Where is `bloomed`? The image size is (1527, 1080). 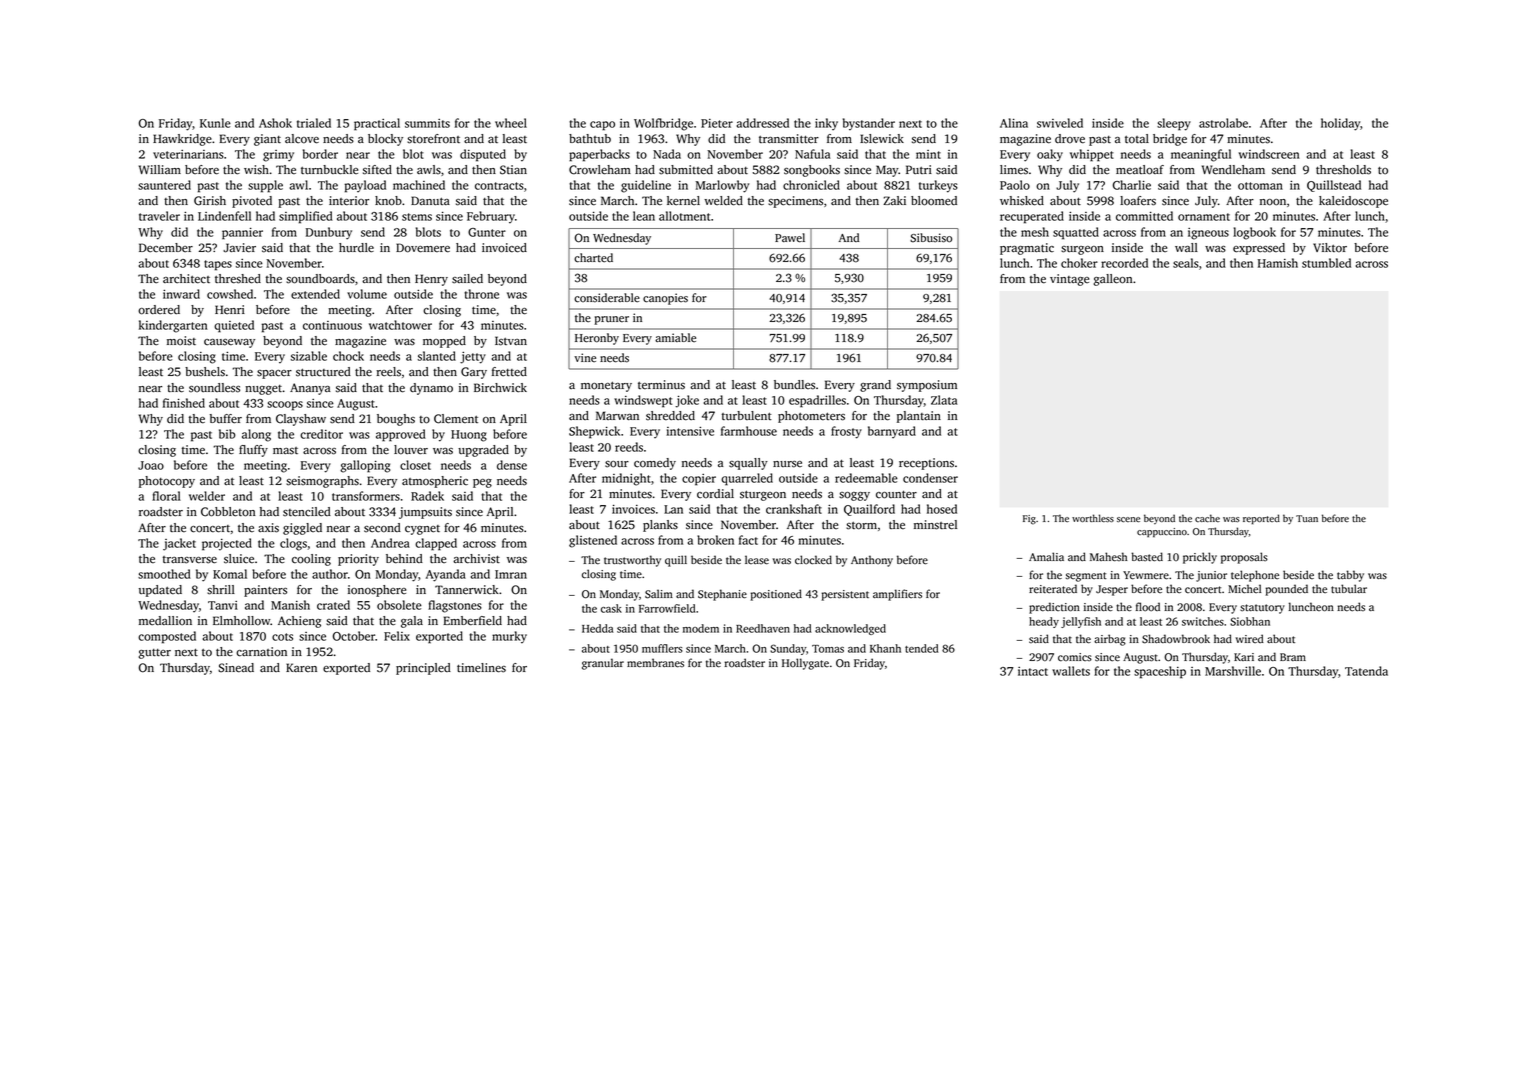
bloomed is located at coordinates (934, 201).
